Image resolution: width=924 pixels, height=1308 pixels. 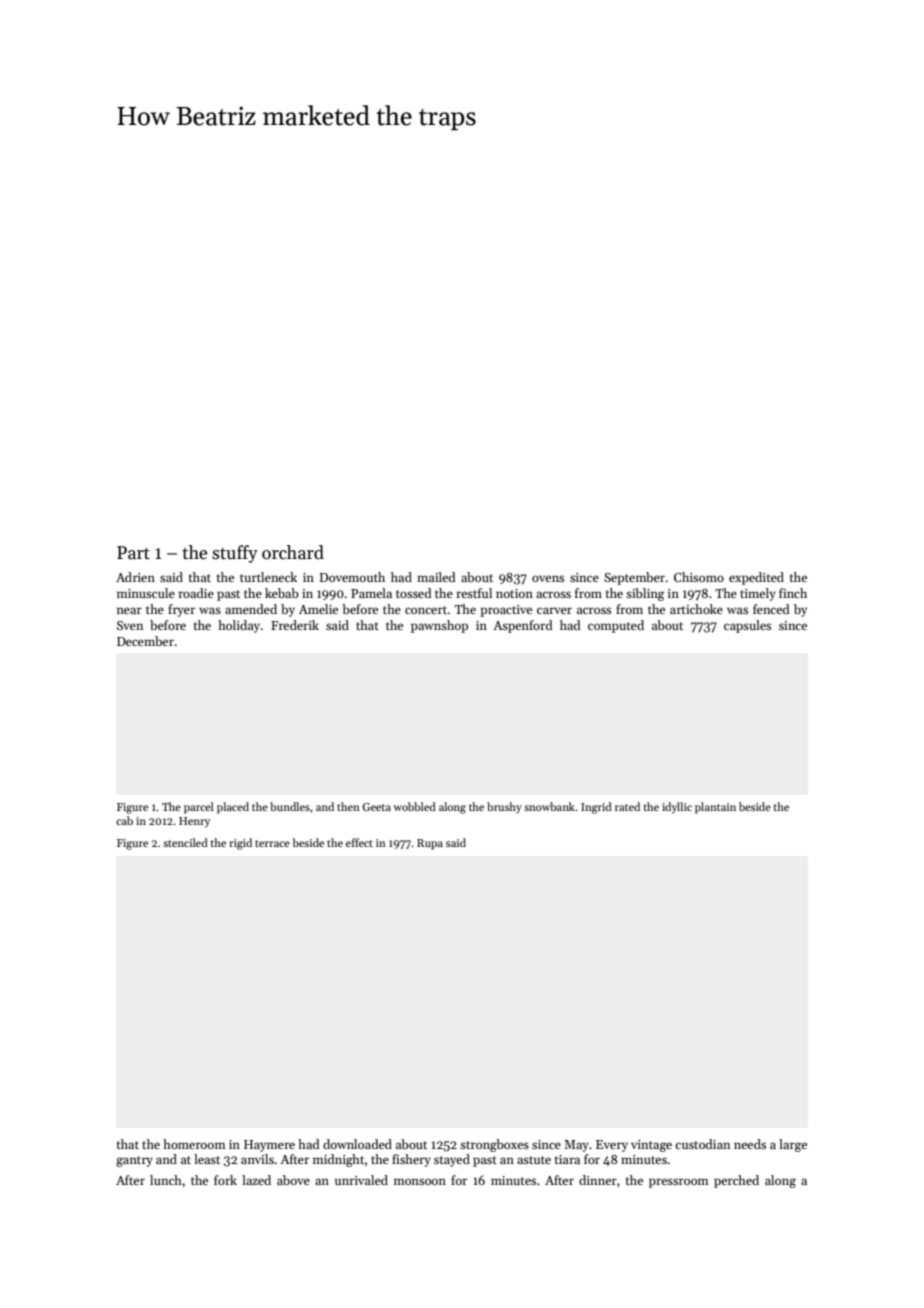 What do you see at coordinates (598, 1180) in the image?
I see `dinner` at bounding box center [598, 1180].
